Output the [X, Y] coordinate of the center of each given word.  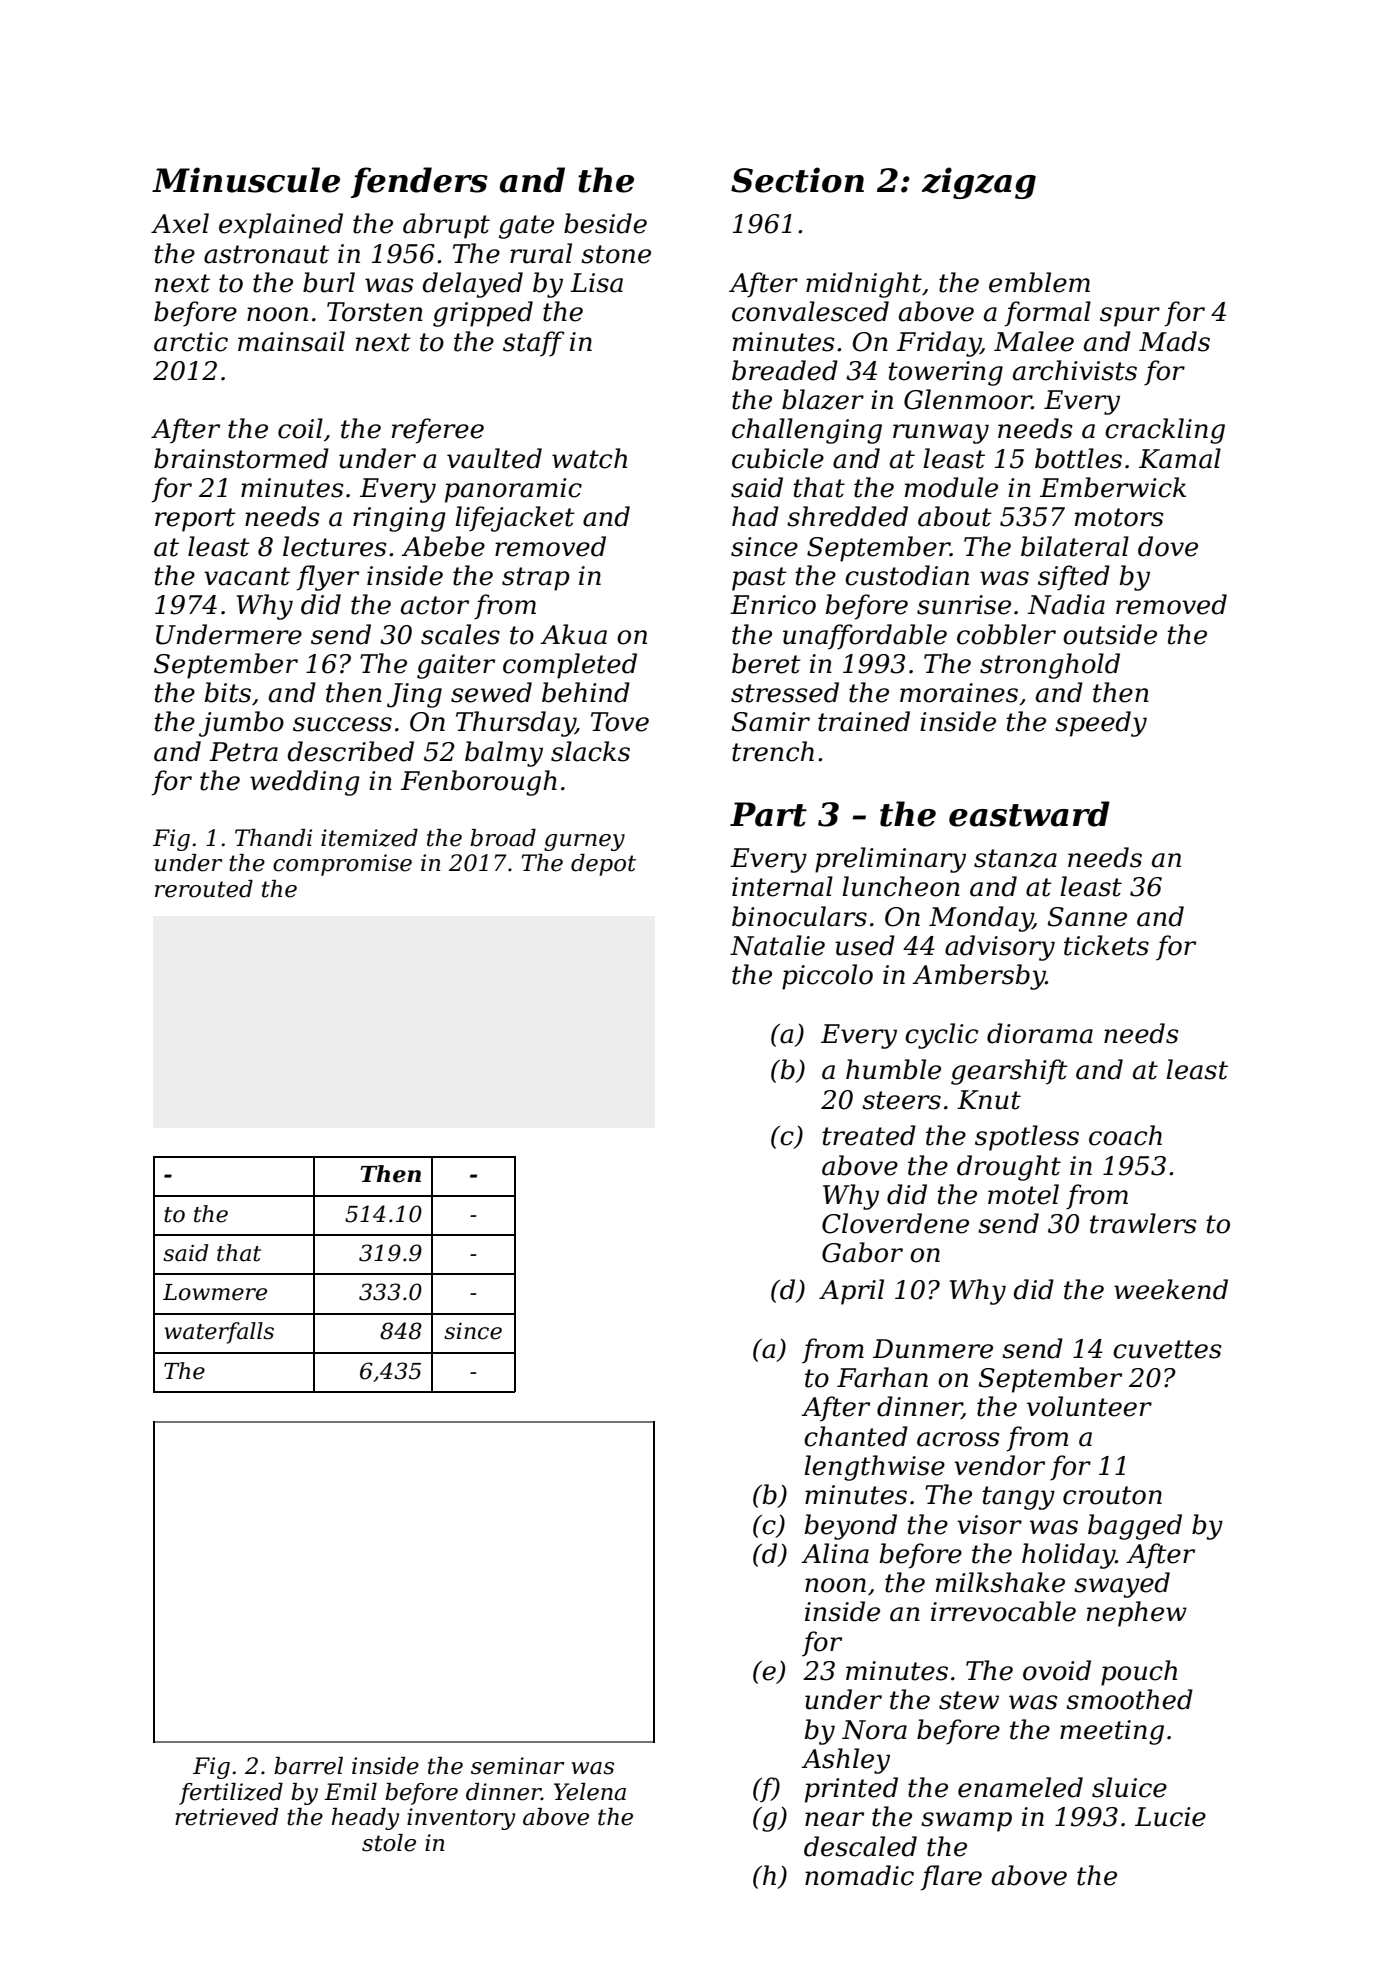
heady [365, 1819]
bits [228, 692]
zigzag [979, 183]
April [851, 1292]
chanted [856, 1436]
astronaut [266, 254]
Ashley [845, 1761]
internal [782, 886]
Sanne [1087, 917]
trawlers [1143, 1223]
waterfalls [219, 1333]
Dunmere [933, 1349]
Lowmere [215, 1292]
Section [797, 180]
